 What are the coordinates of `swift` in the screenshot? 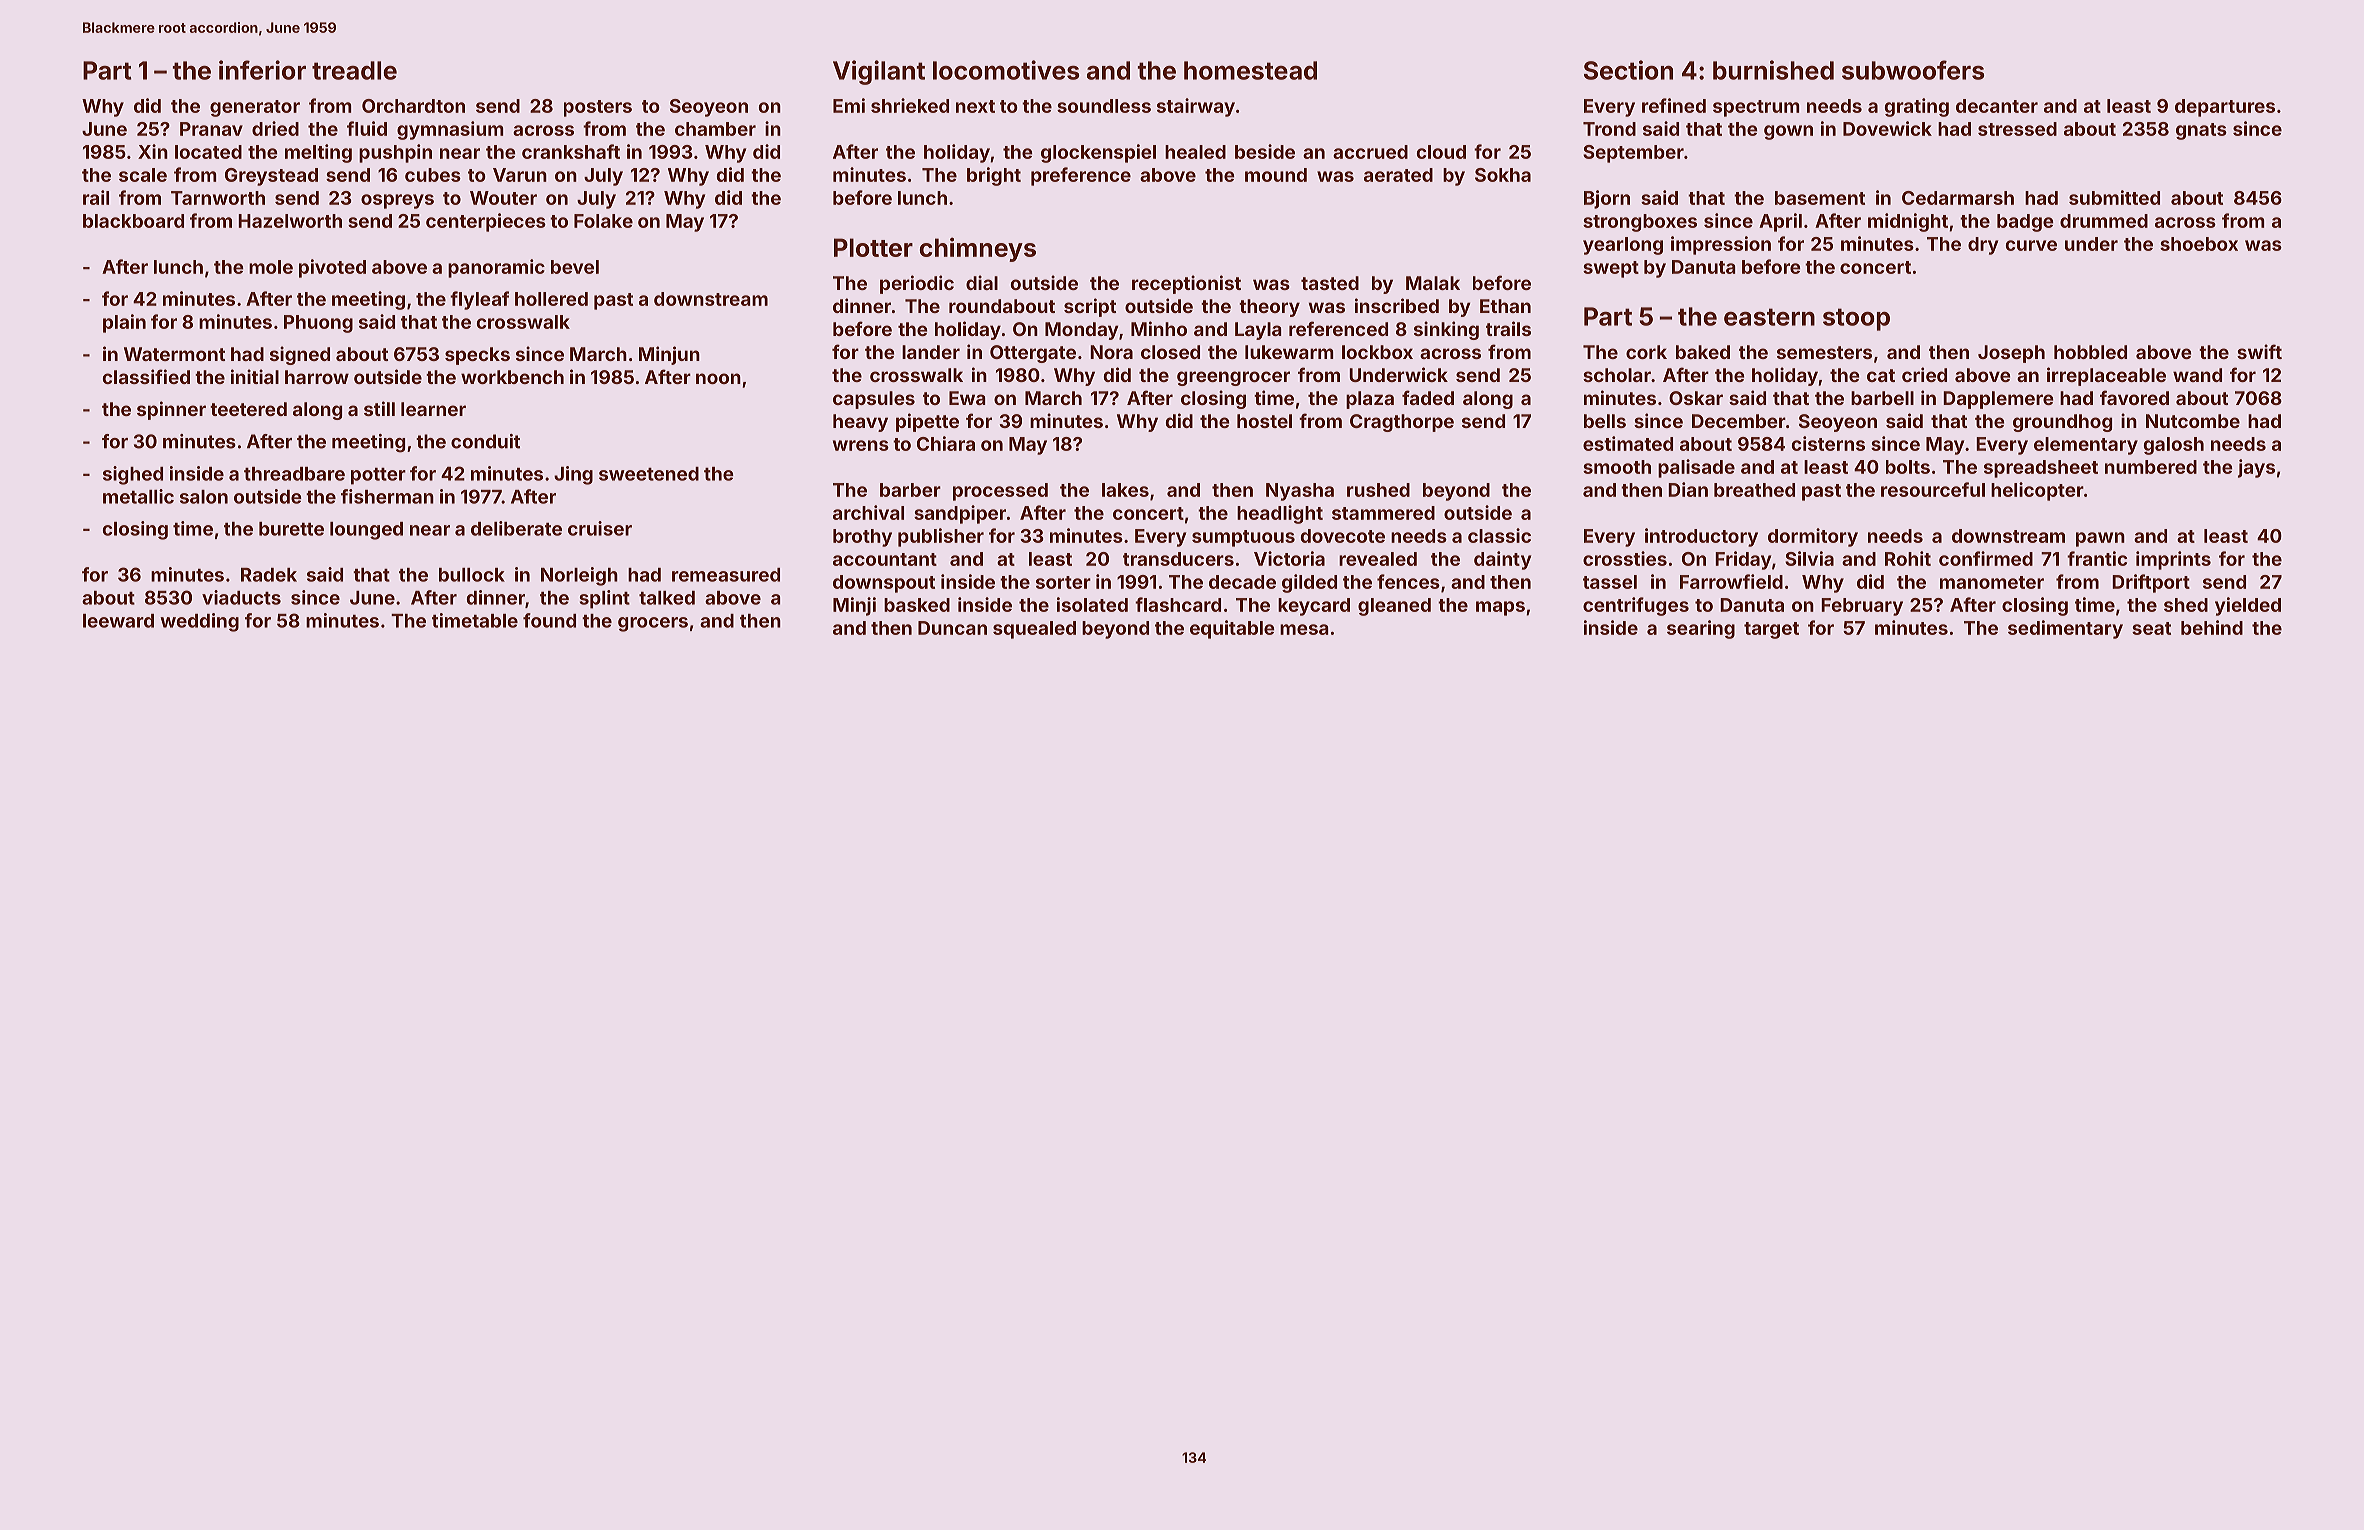 It's located at (2259, 351).
